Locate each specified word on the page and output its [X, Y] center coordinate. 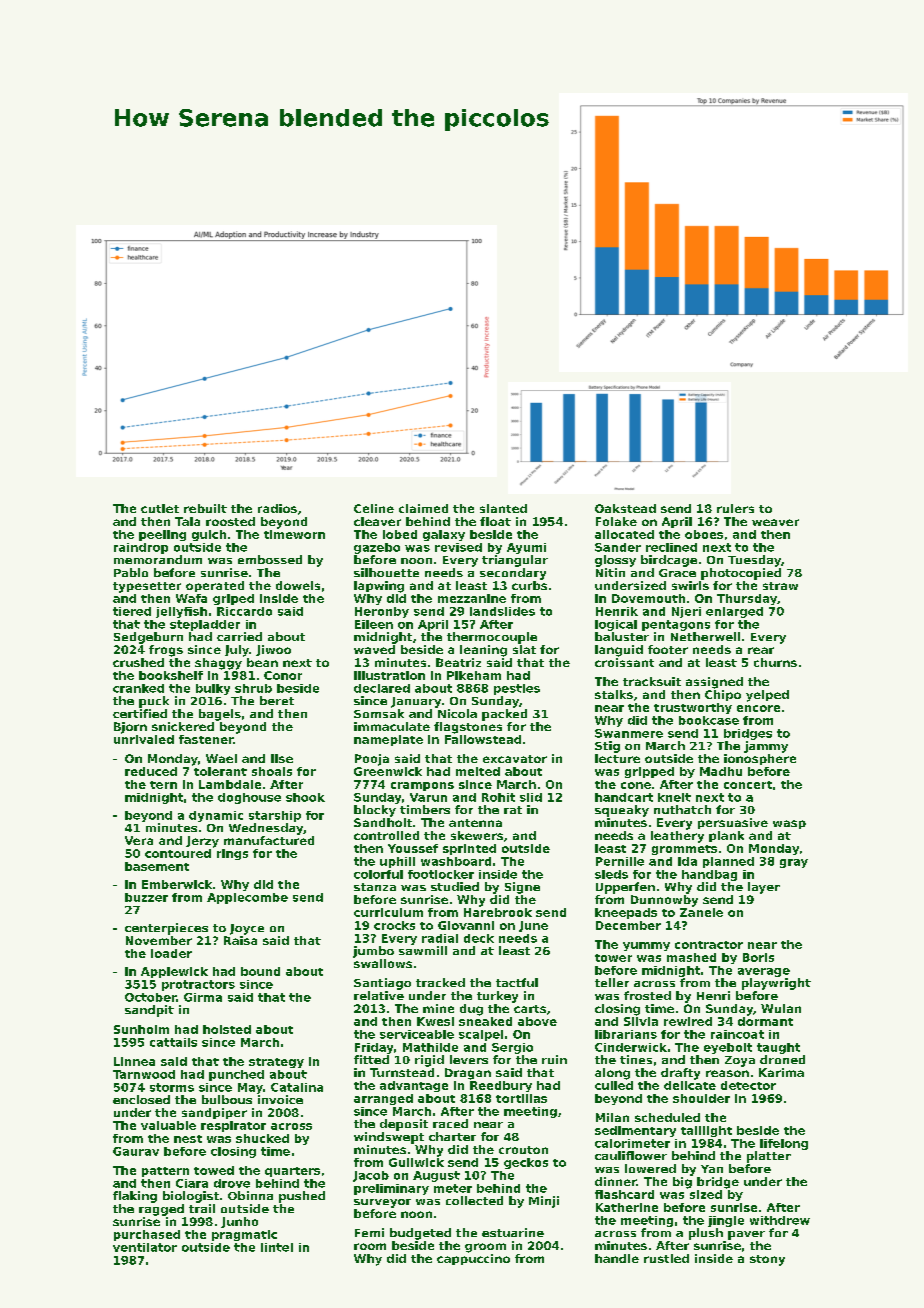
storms [172, 1087]
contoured [178, 853]
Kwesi [435, 1021]
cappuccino [473, 1259]
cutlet [160, 508]
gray [794, 863]
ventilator [145, 1247]
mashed [691, 957]
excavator [515, 759]
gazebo [377, 548]
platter [769, 1157]
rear [761, 650]
